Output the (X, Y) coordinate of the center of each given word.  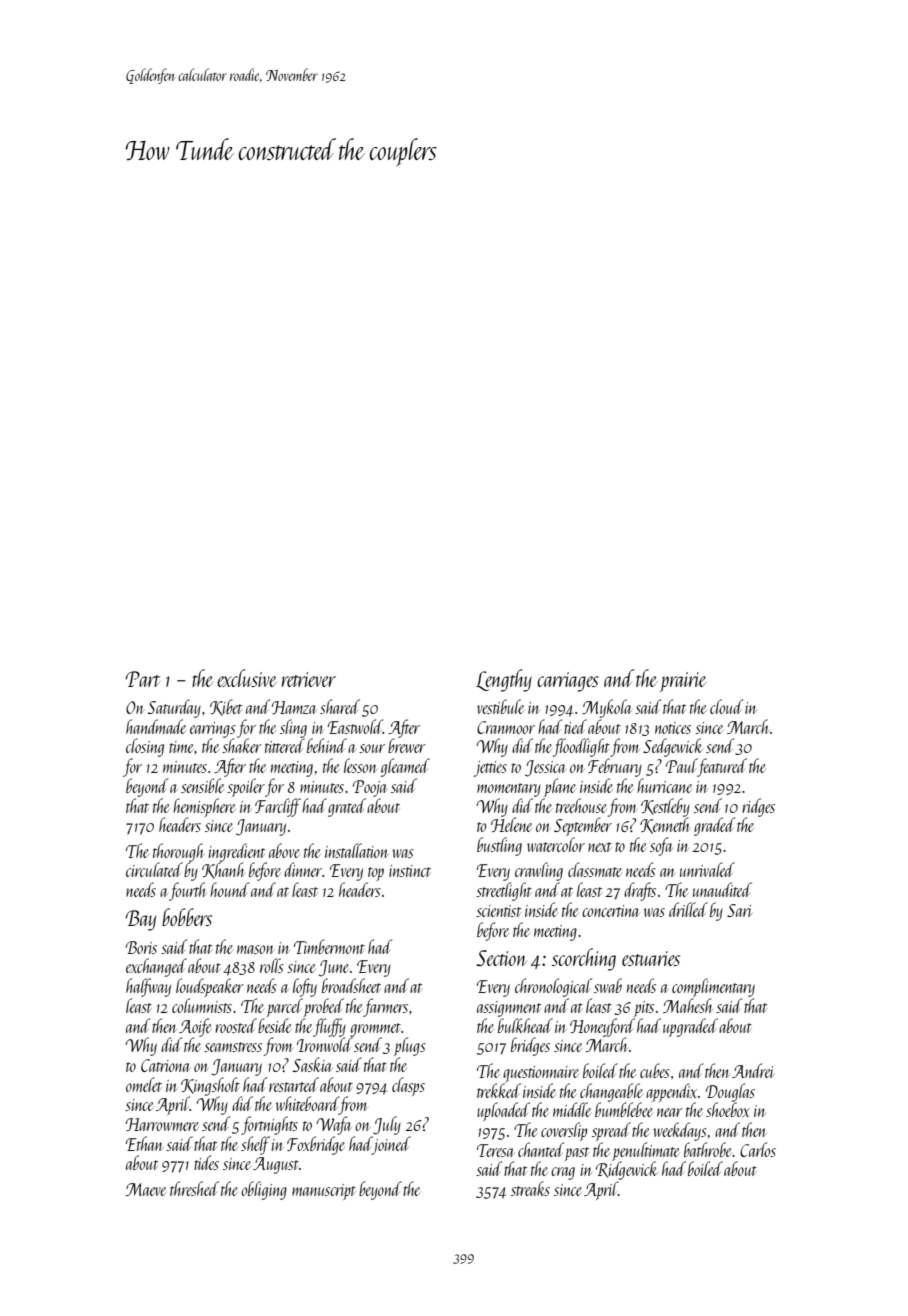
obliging (264, 1190)
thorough (178, 852)
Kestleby (665, 807)
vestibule (500, 706)
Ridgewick (627, 1170)
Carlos (758, 1149)
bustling (499, 846)
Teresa (495, 1150)
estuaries (651, 958)
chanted (541, 1149)
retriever (309, 679)
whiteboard (307, 1103)
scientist (498, 911)
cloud (726, 706)
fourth (188, 891)
